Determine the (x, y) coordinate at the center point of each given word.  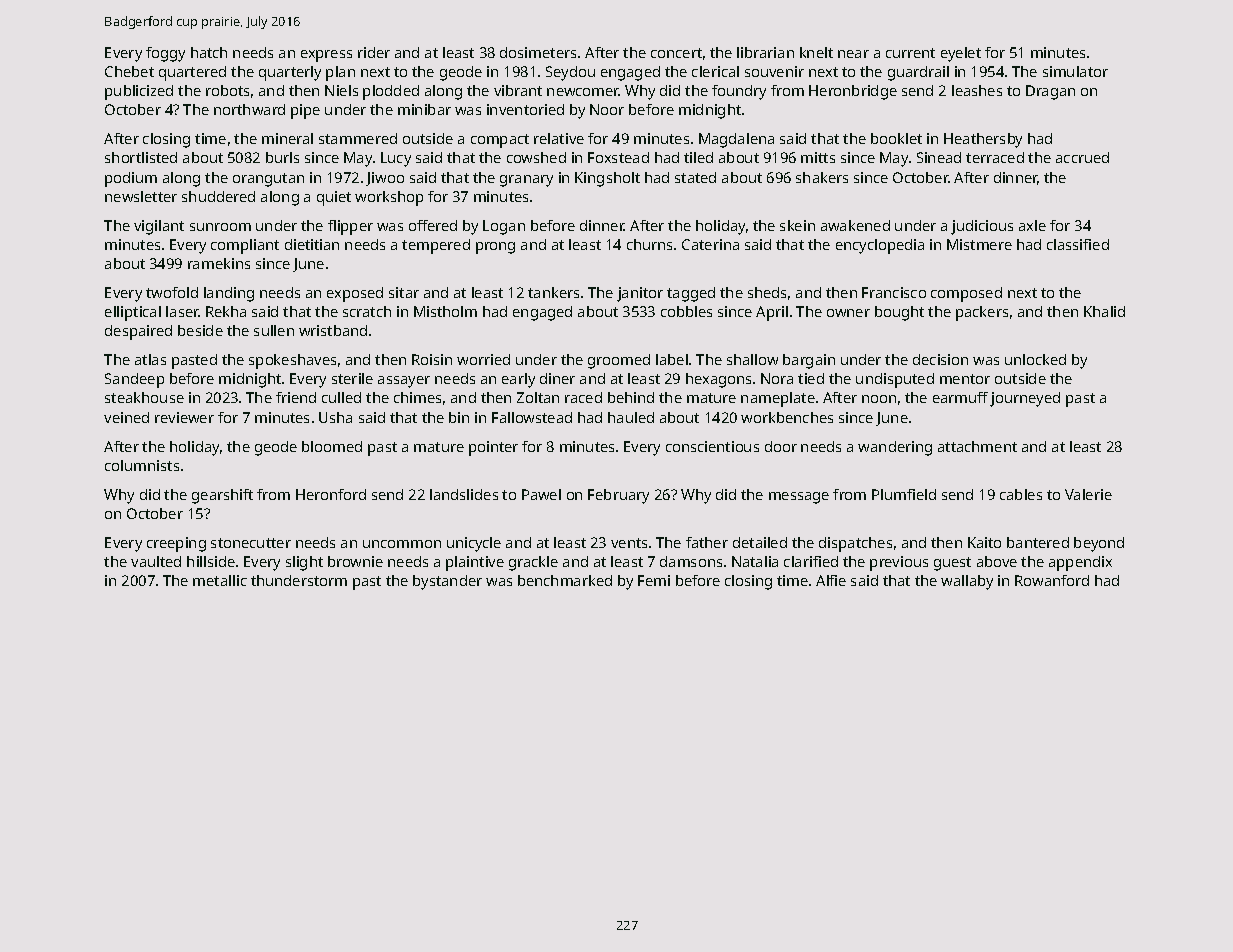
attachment (977, 446)
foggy (165, 54)
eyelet (961, 54)
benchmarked (565, 580)
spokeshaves (292, 361)
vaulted (156, 561)
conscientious (712, 446)
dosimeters (538, 52)
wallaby (967, 582)
